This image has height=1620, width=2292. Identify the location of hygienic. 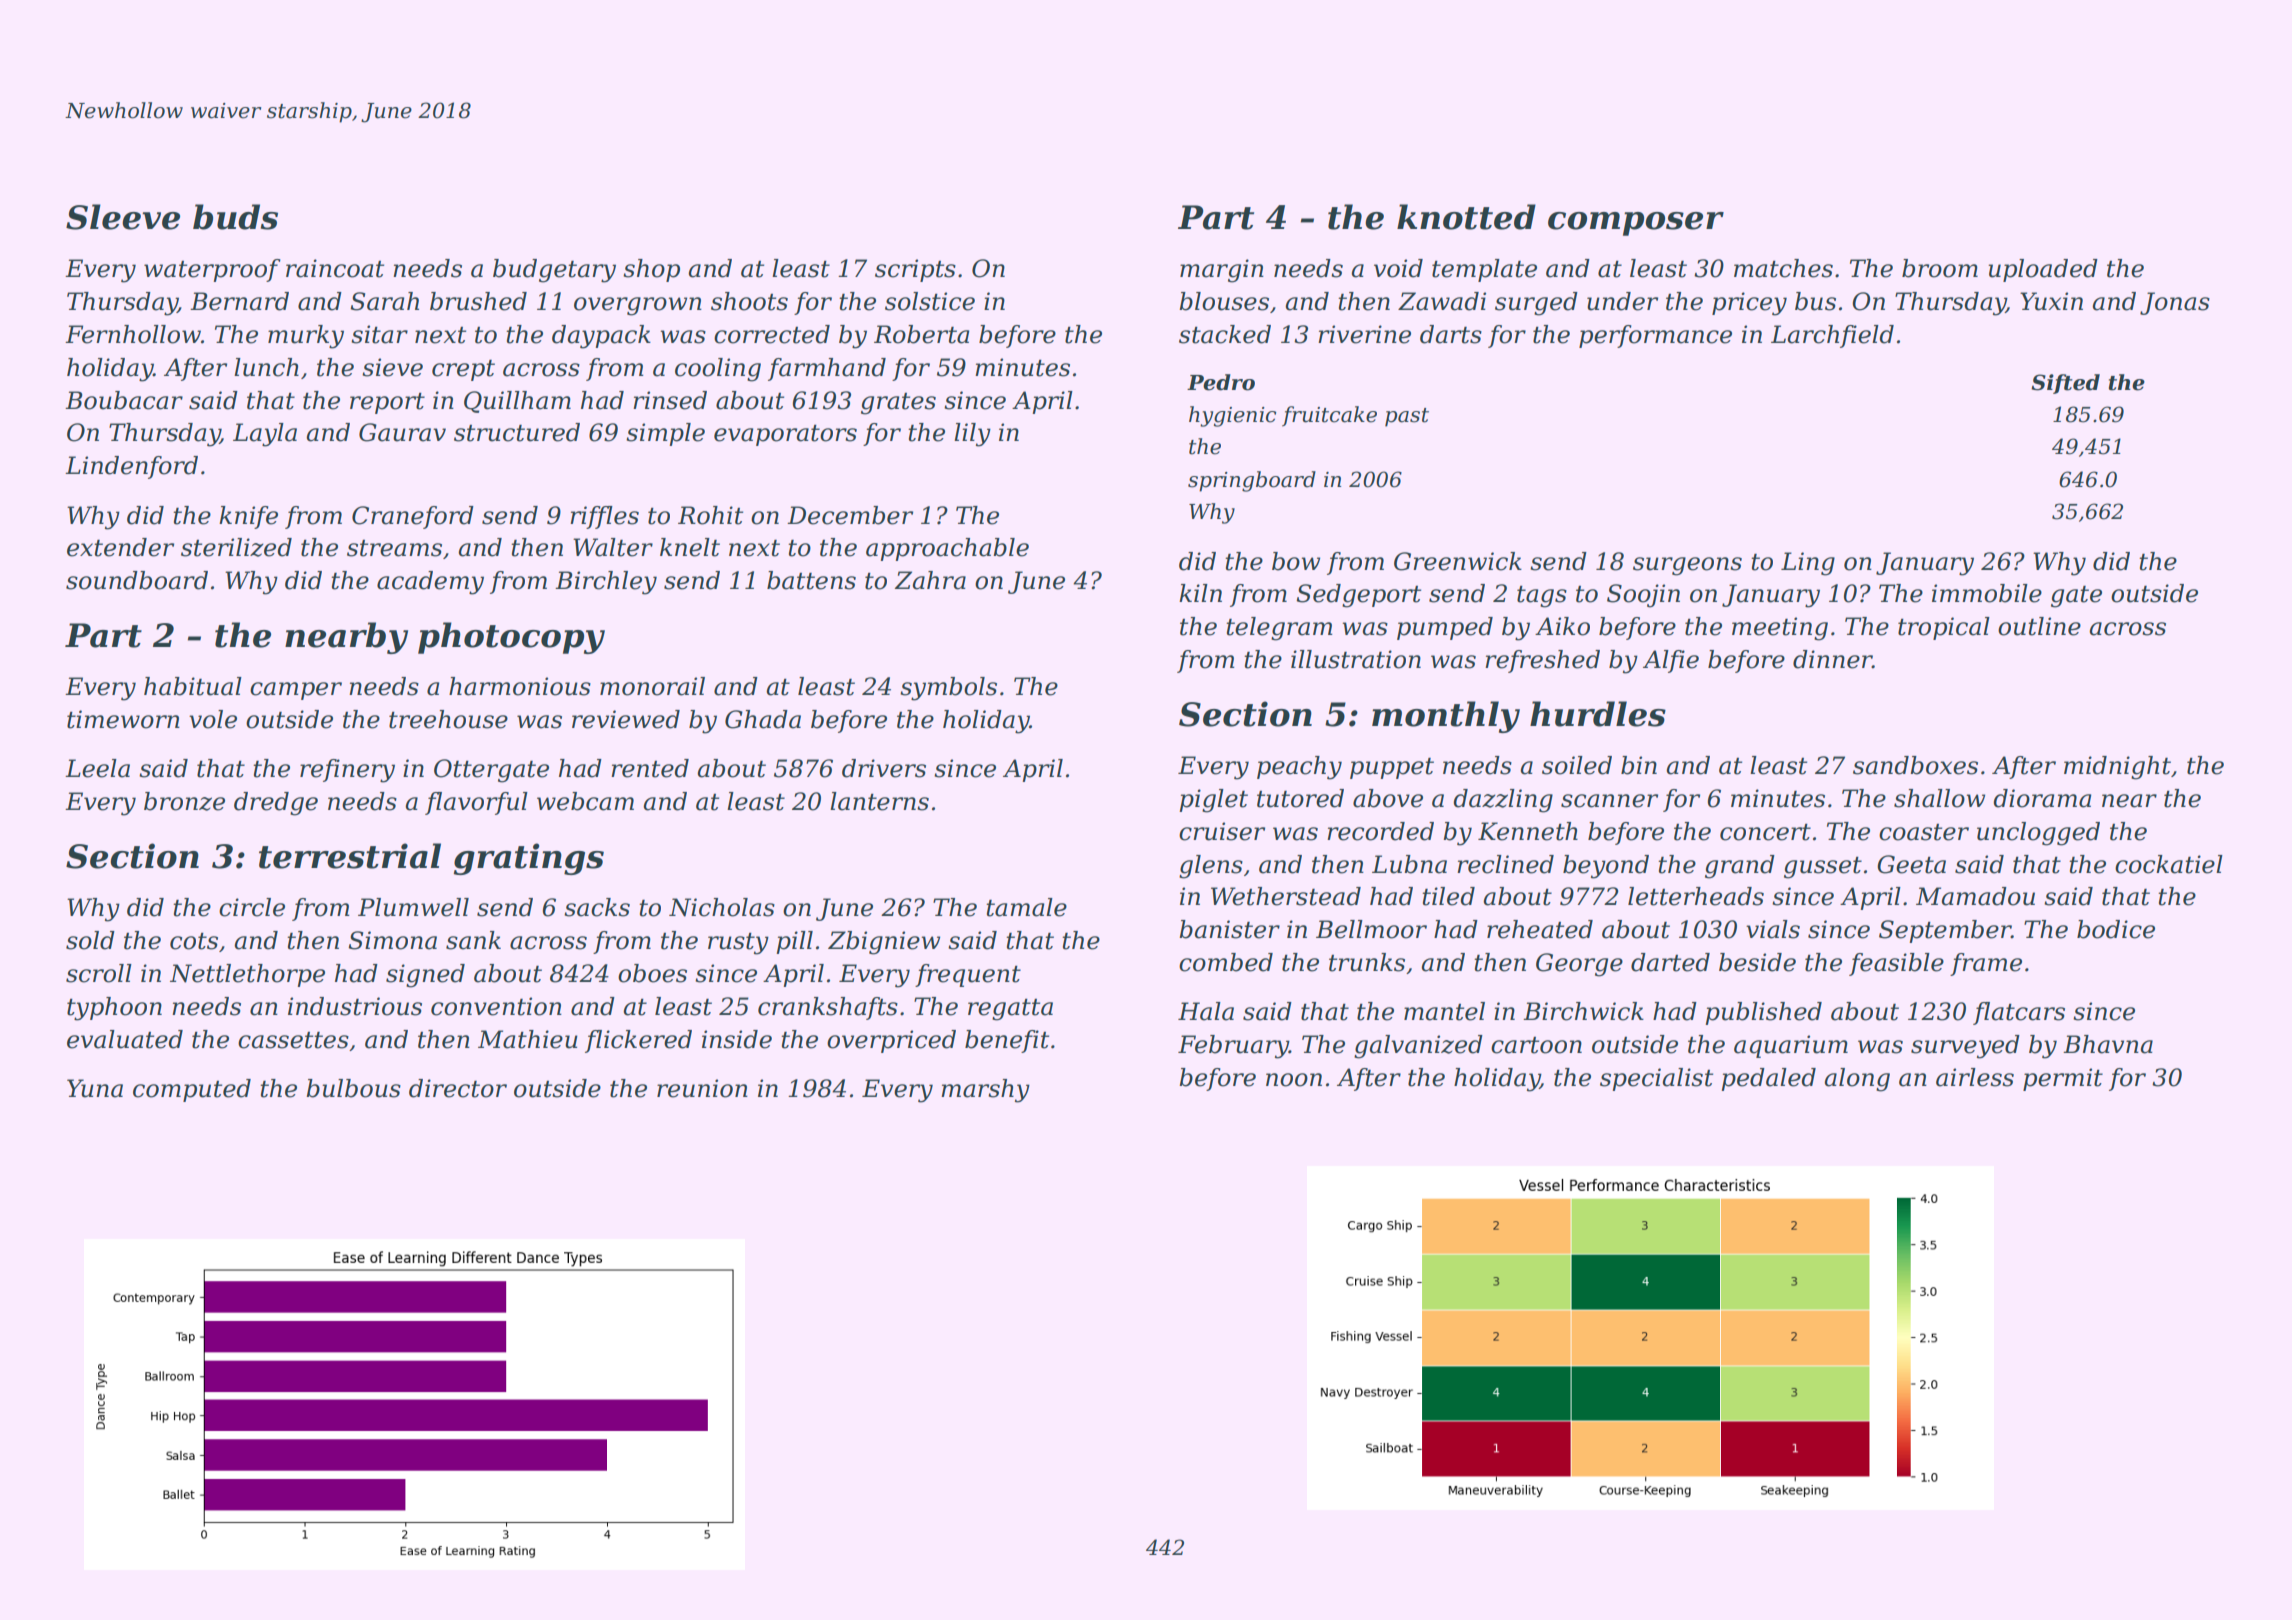
(1232, 416).
